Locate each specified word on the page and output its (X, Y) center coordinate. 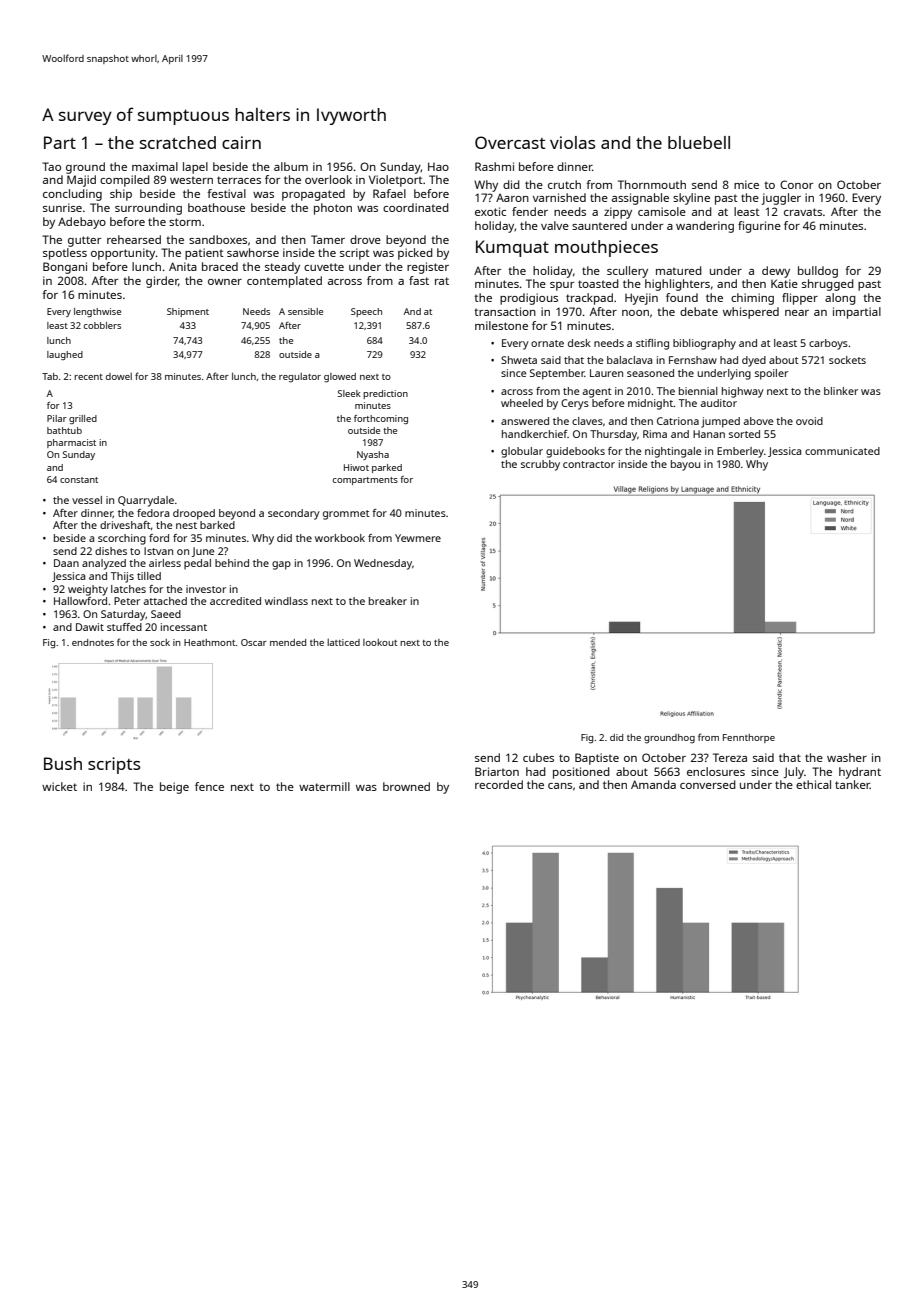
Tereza (730, 757)
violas (572, 142)
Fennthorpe (749, 738)
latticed (343, 642)
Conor (796, 184)
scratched (178, 142)
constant (79, 480)
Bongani (65, 268)
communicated (842, 451)
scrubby (540, 465)
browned (406, 786)
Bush (63, 763)
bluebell (699, 142)
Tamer (328, 239)
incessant (184, 627)
